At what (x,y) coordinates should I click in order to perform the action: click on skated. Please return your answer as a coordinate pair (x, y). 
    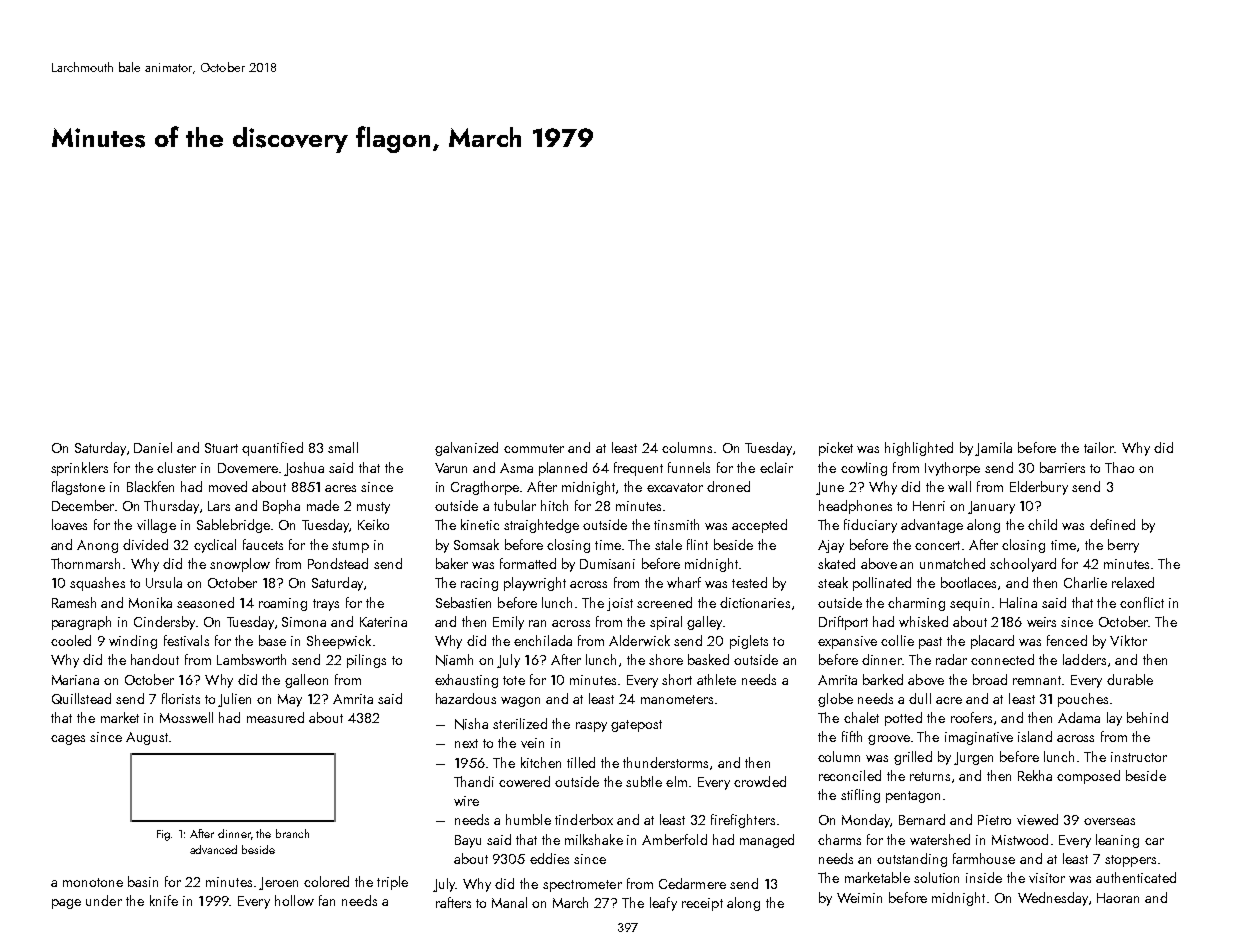
    Looking at the image, I should click on (836, 563).
